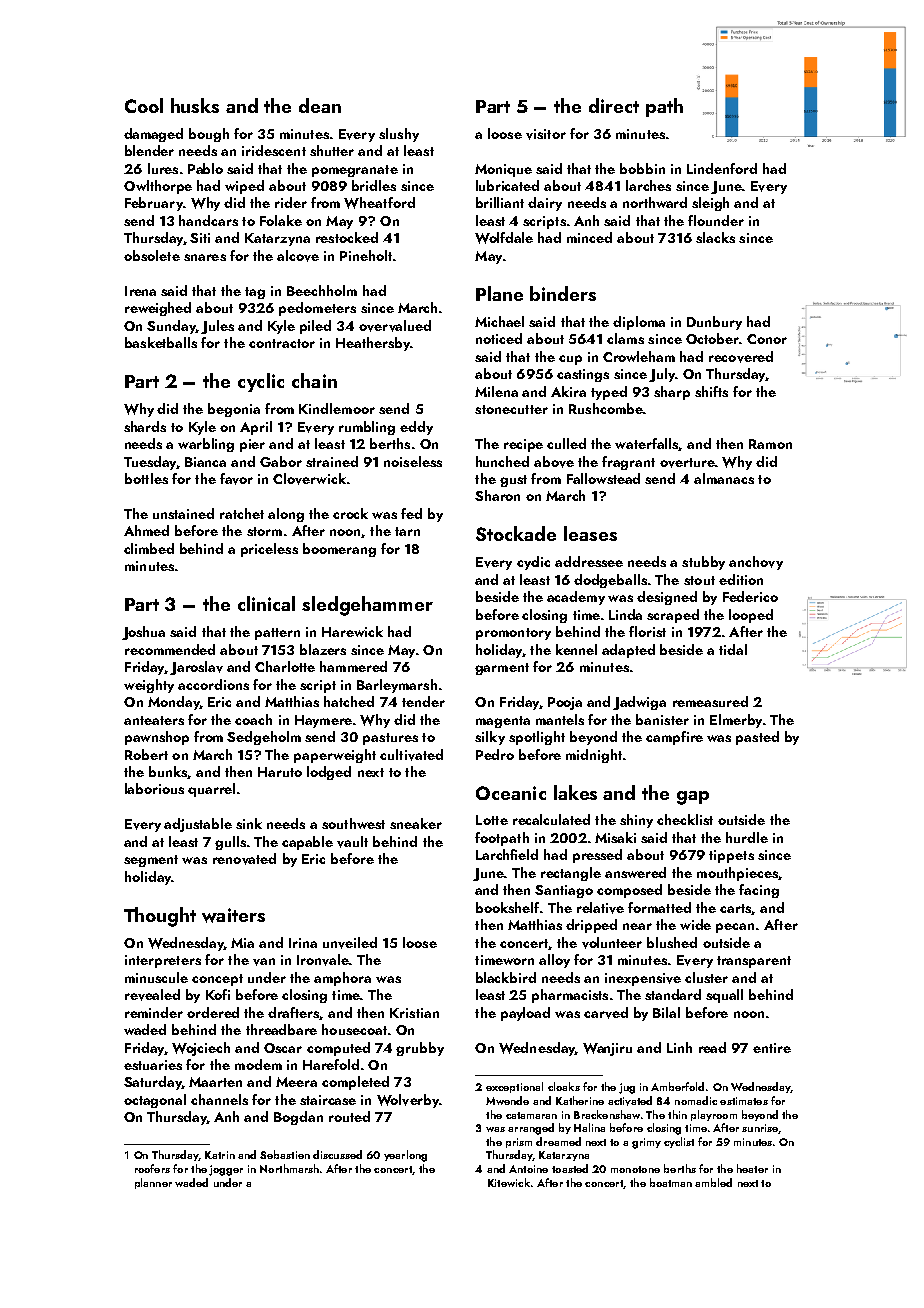 The height and width of the document is (1308, 924). What do you see at coordinates (643, 979) in the document?
I see `inexpensive` at bounding box center [643, 979].
